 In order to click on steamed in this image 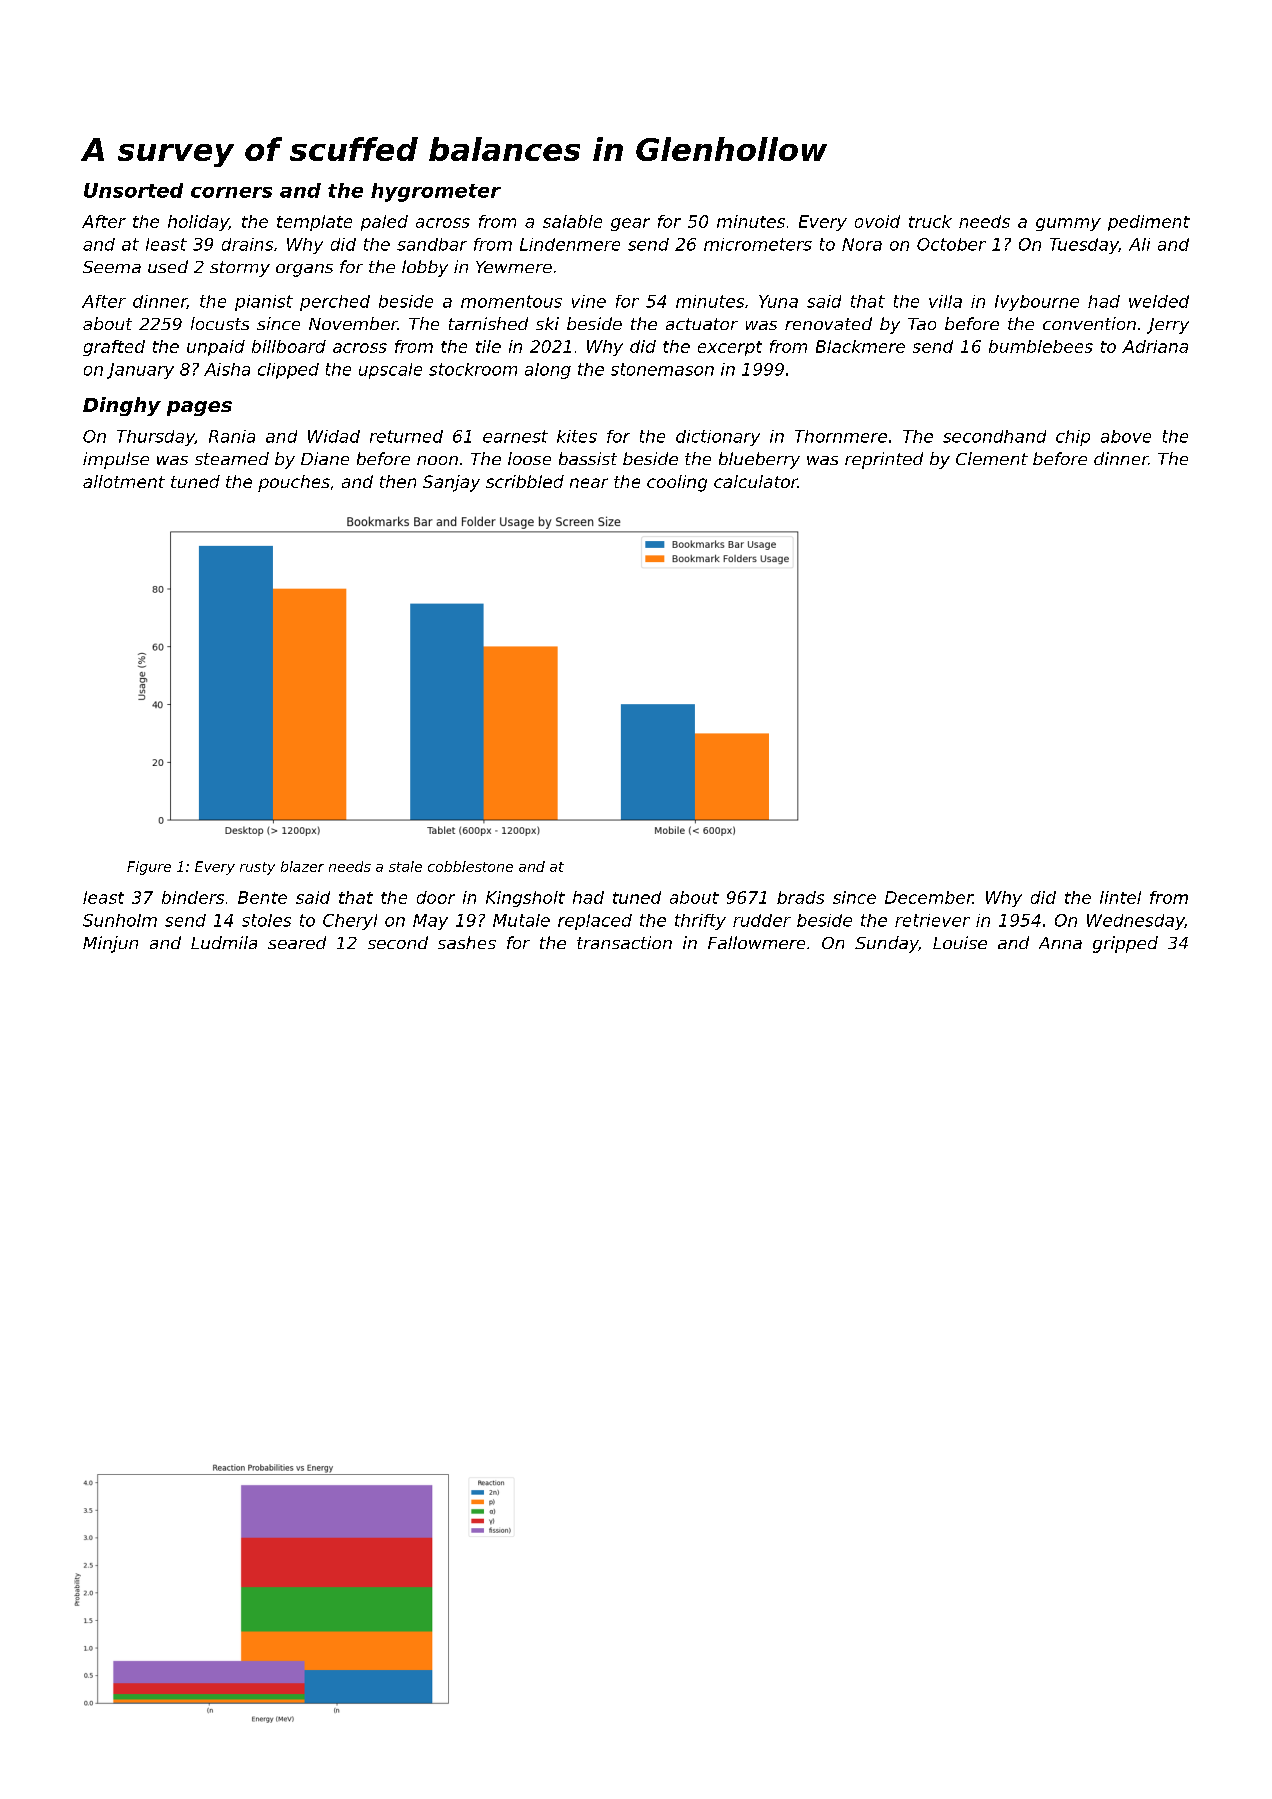, I will do `click(232, 458)`.
